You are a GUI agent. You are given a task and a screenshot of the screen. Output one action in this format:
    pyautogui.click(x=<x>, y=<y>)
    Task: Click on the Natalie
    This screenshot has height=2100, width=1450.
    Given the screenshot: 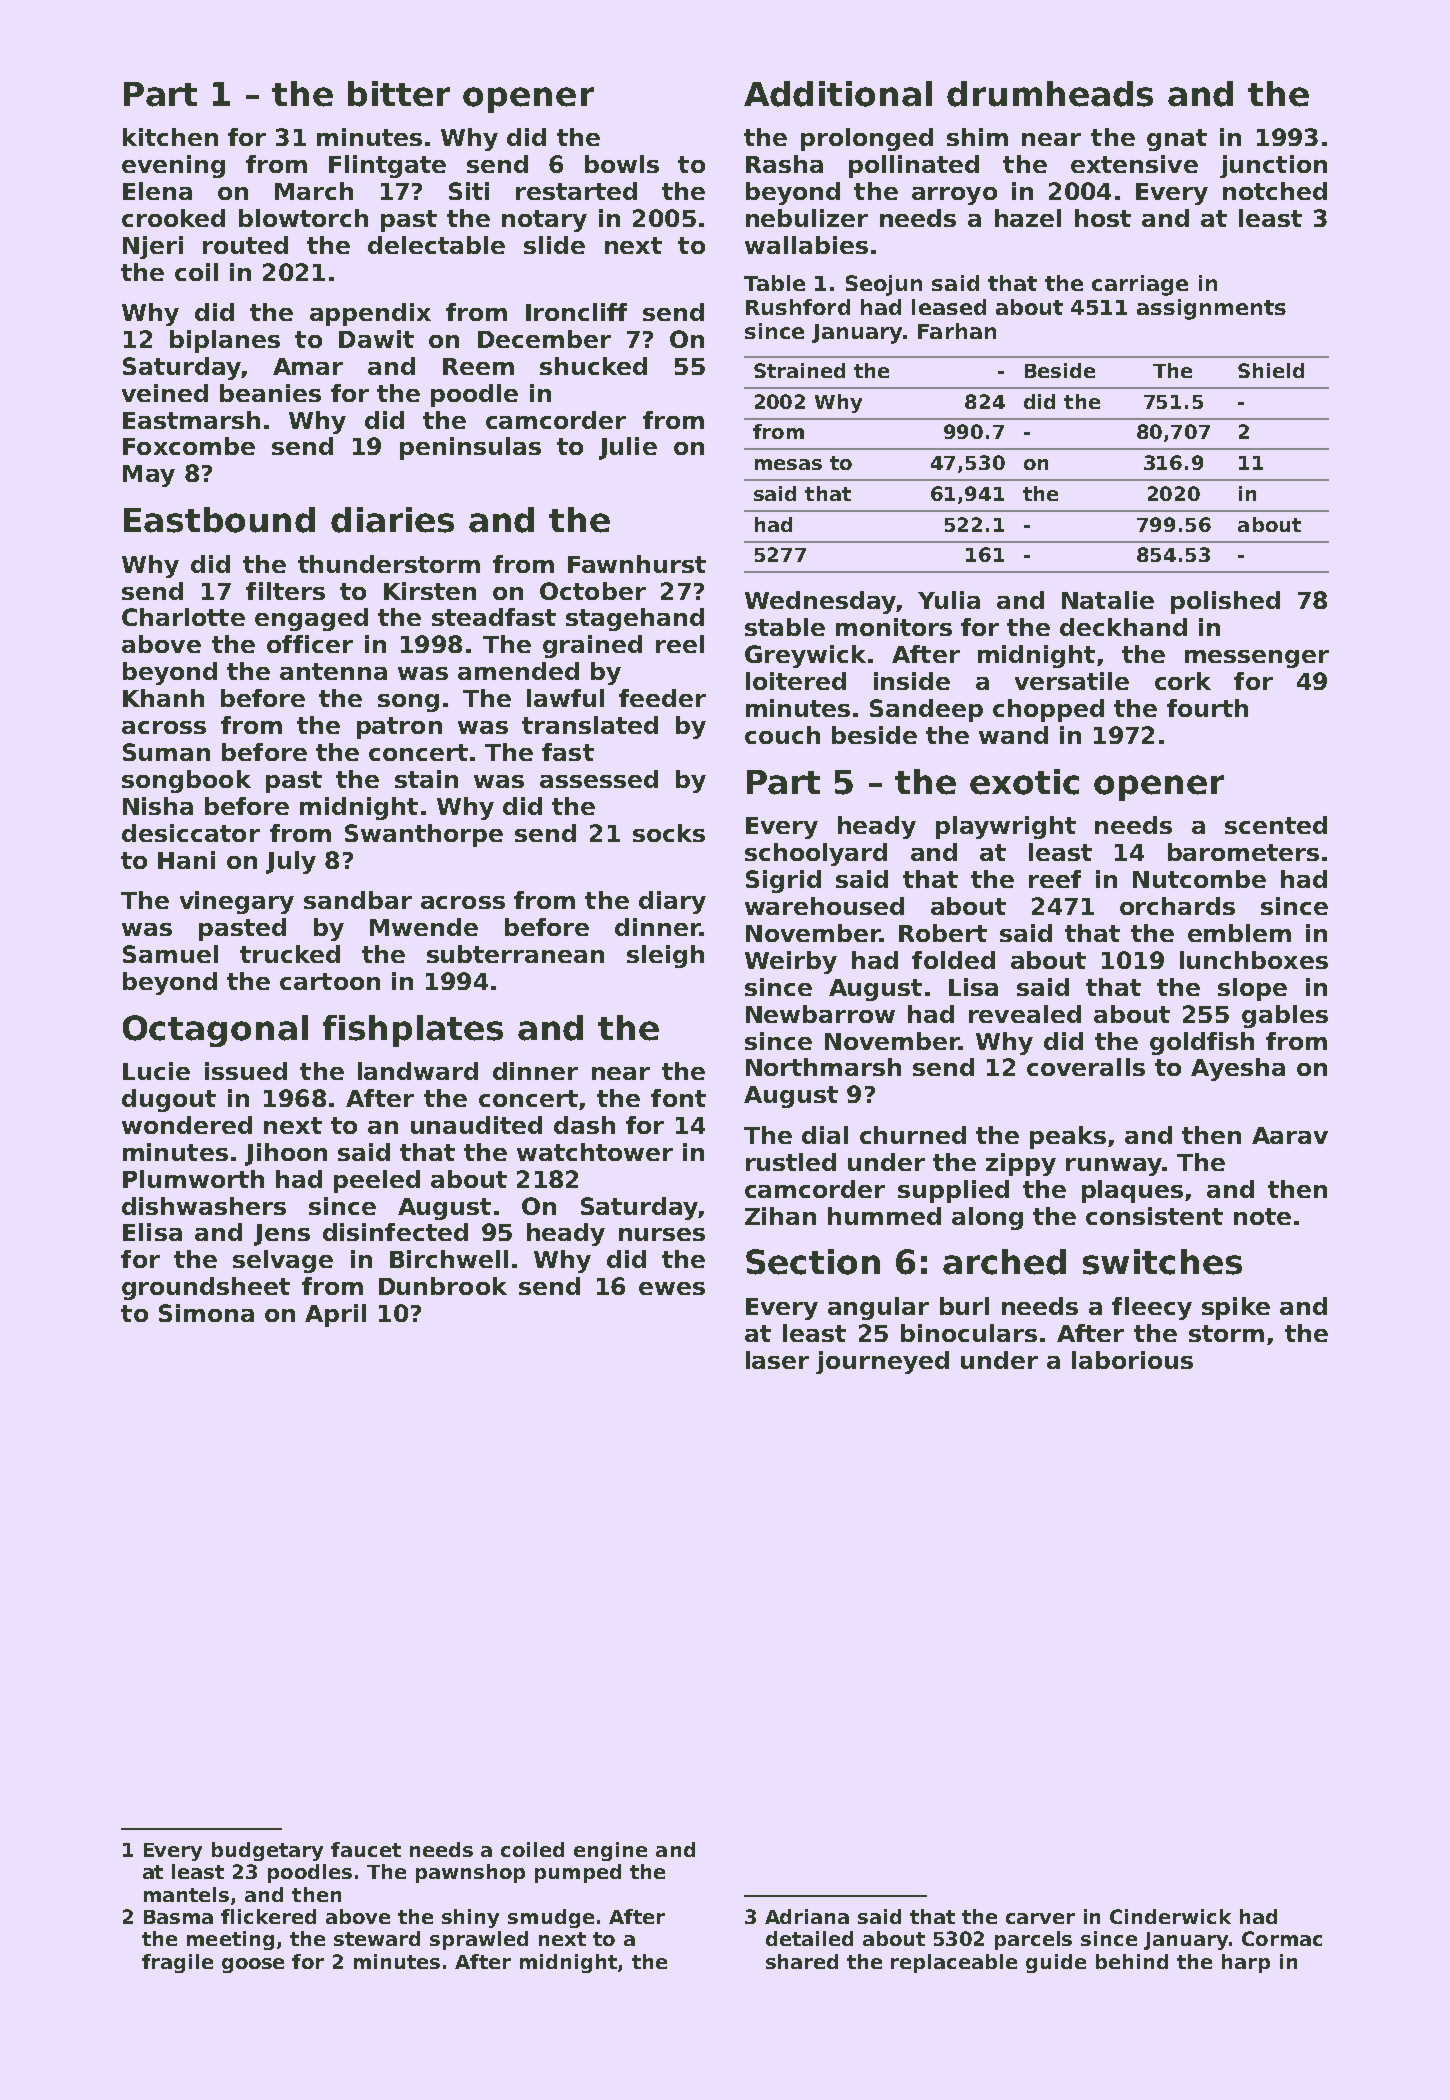 What is the action you would take?
    pyautogui.click(x=1108, y=600)
